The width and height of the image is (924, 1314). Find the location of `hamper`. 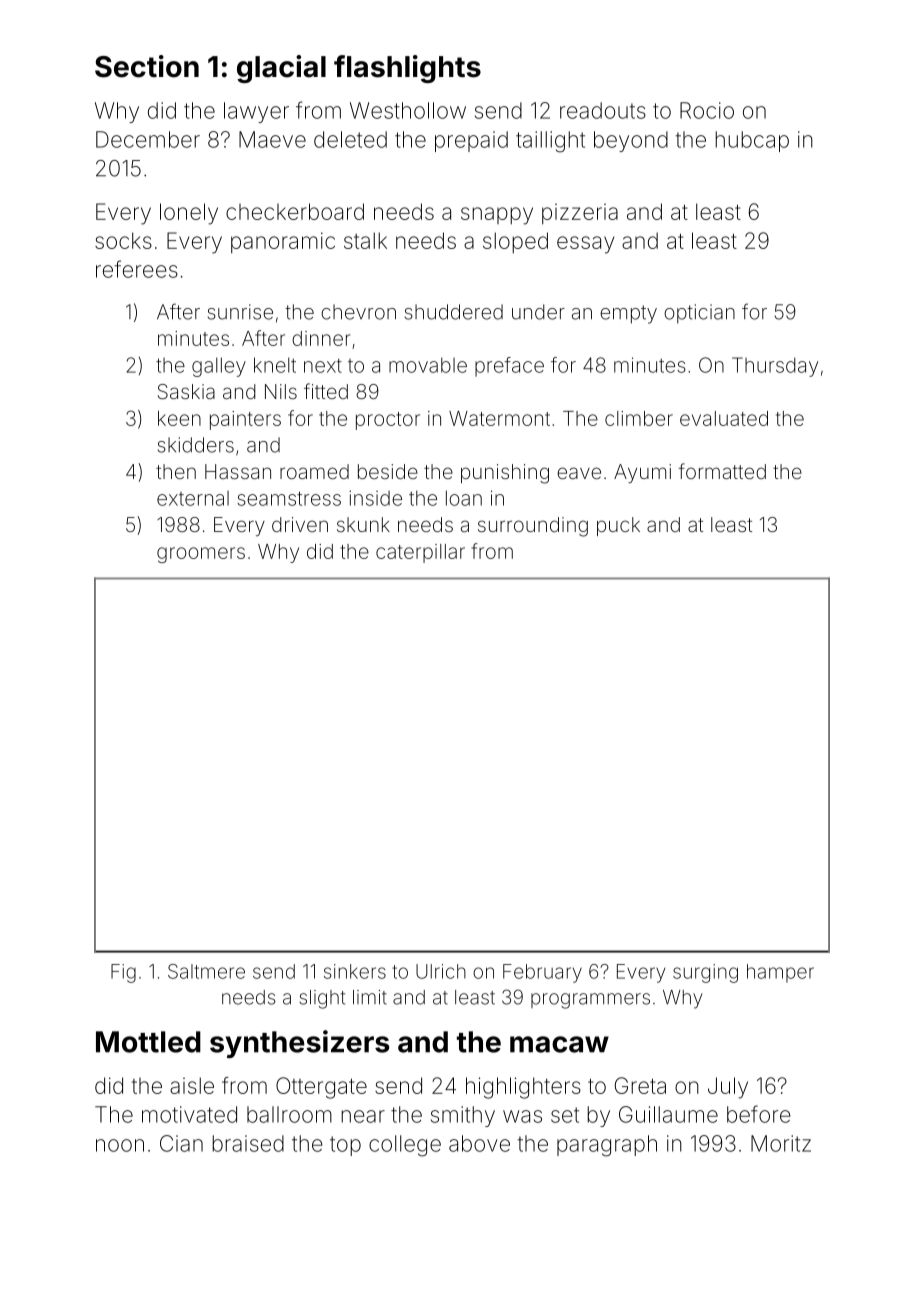

hamper is located at coordinates (780, 973).
